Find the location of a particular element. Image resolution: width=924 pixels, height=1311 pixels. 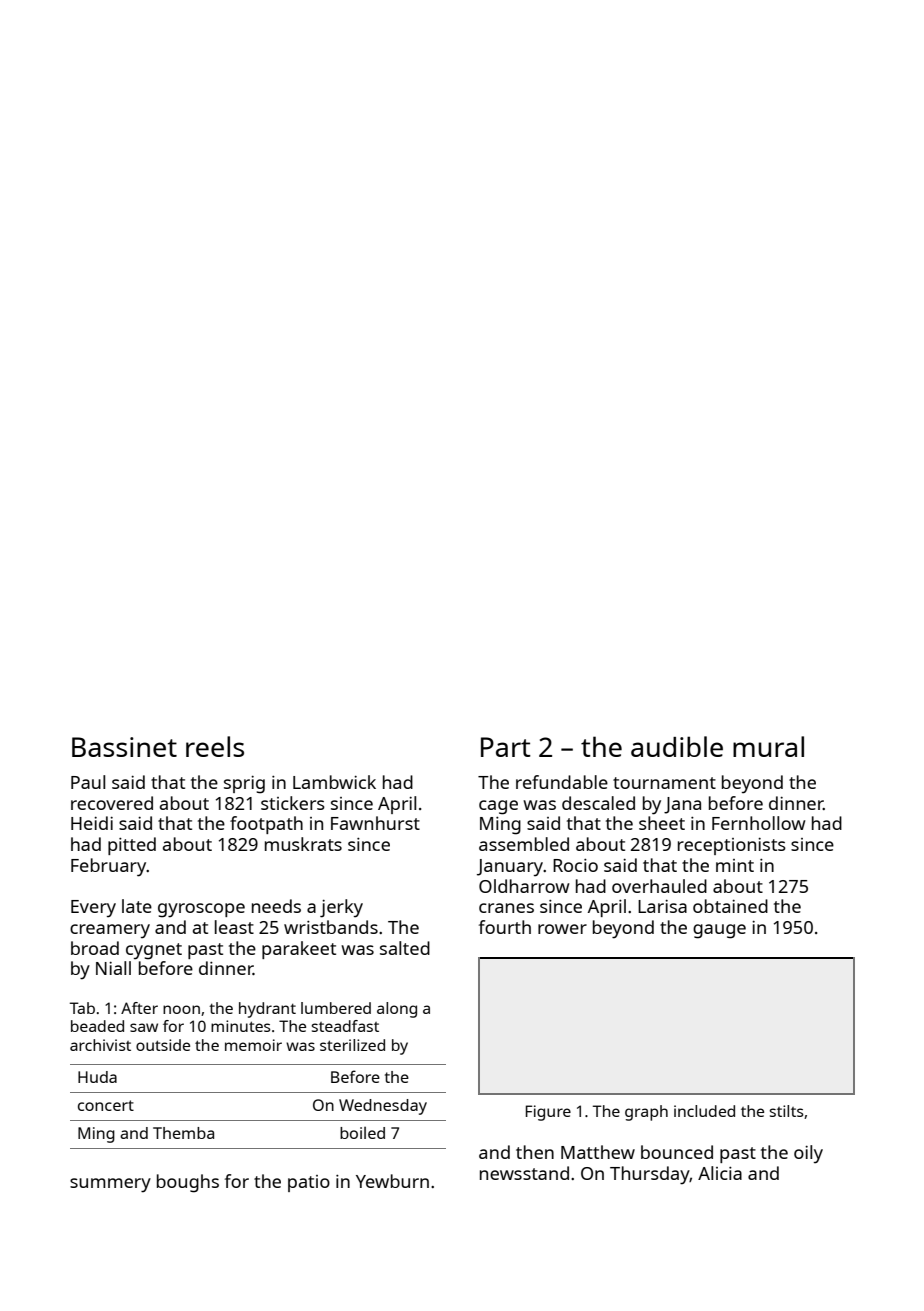

along is located at coordinates (397, 1010).
